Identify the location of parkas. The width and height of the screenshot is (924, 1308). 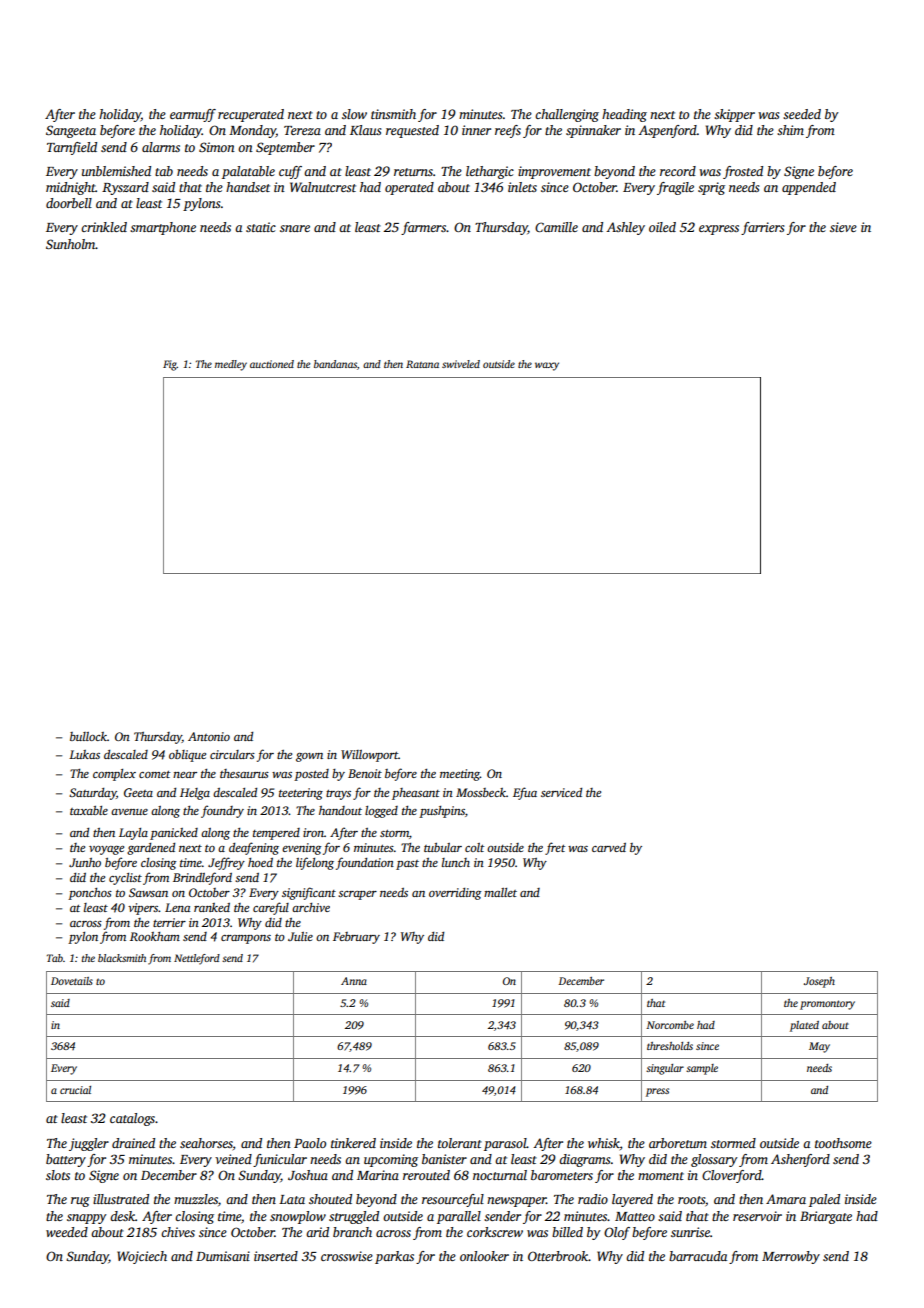
(394, 1257).
